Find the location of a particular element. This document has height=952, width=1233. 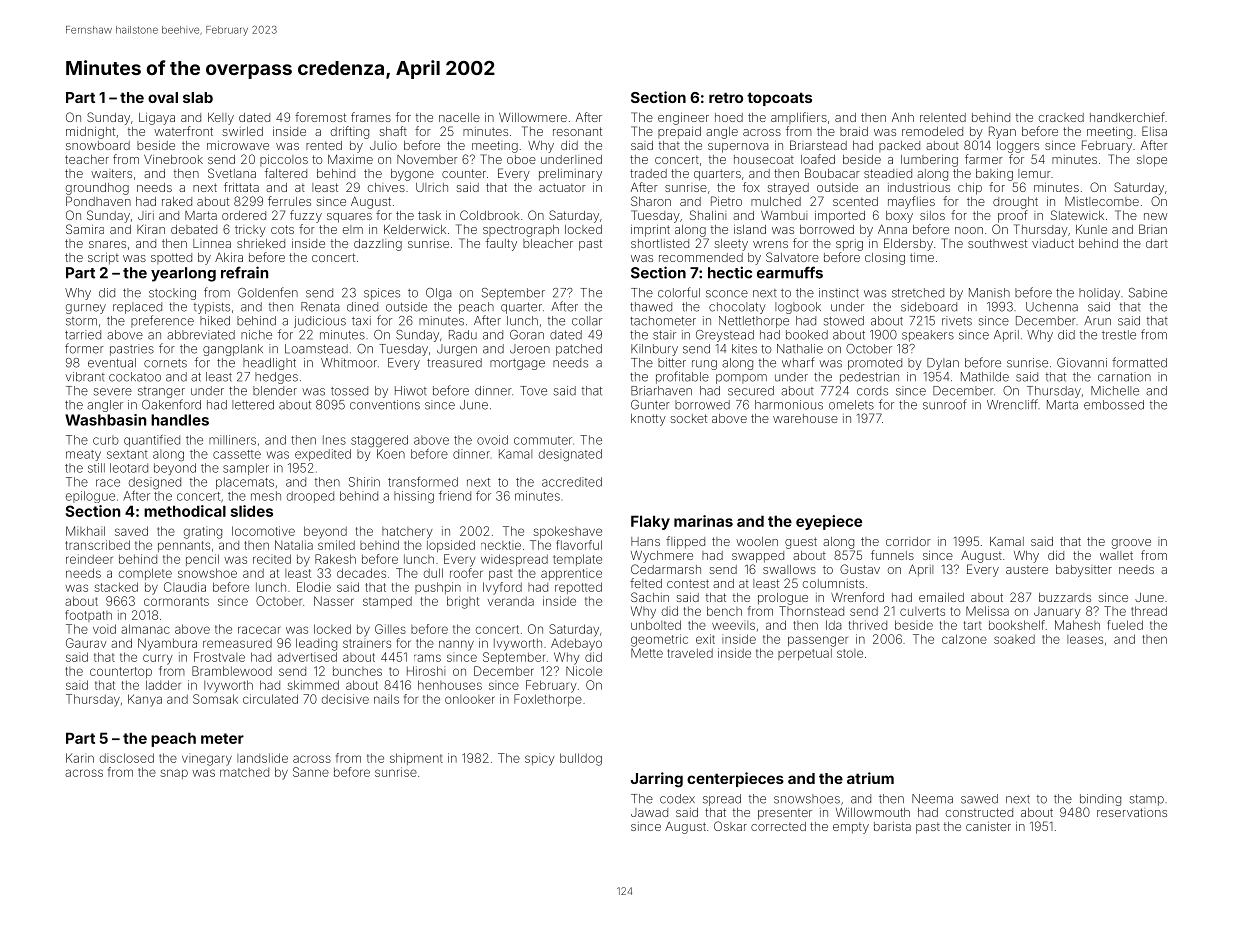

retro is located at coordinates (726, 98).
